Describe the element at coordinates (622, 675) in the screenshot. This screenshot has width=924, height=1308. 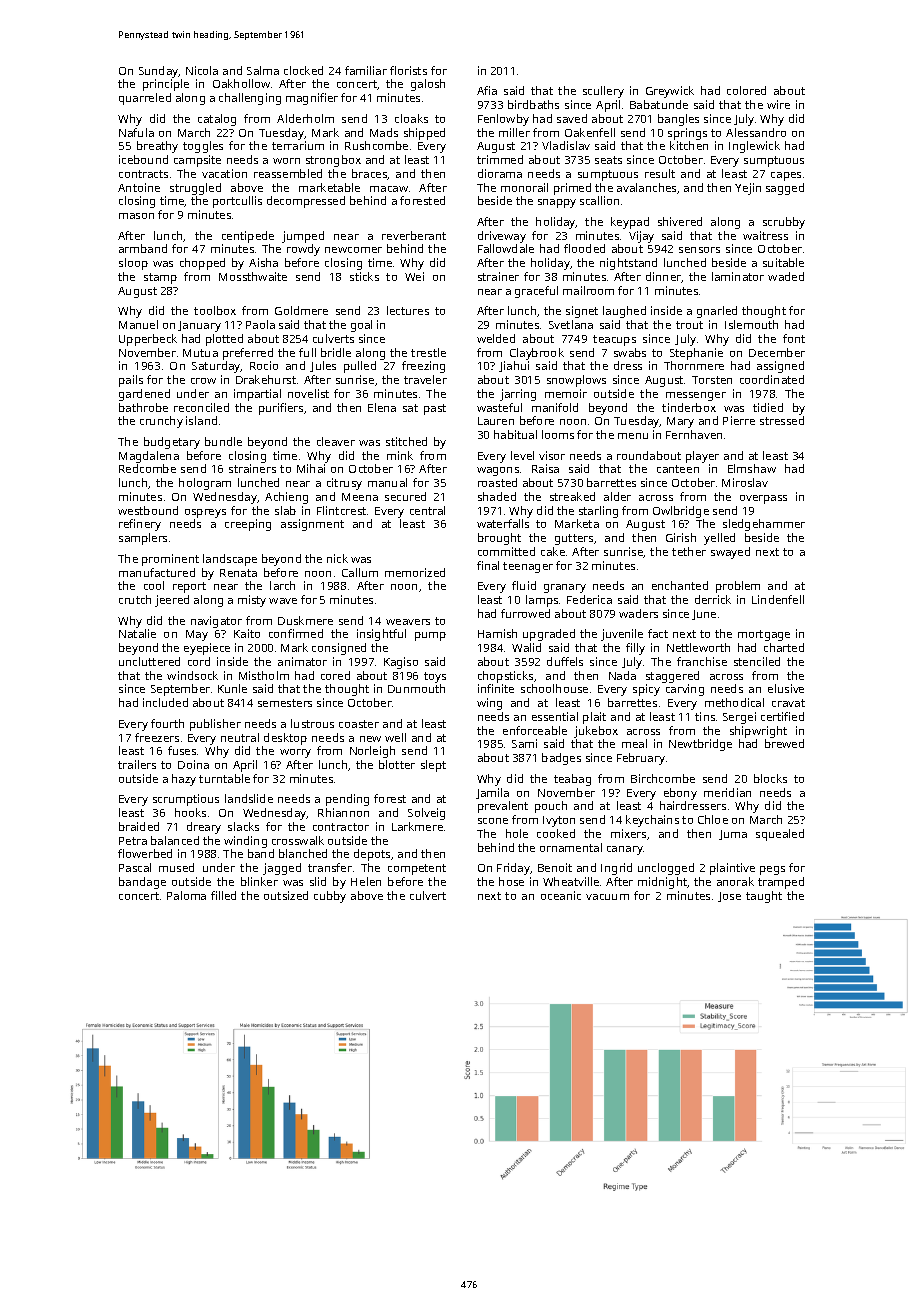
I see `Nada` at that location.
